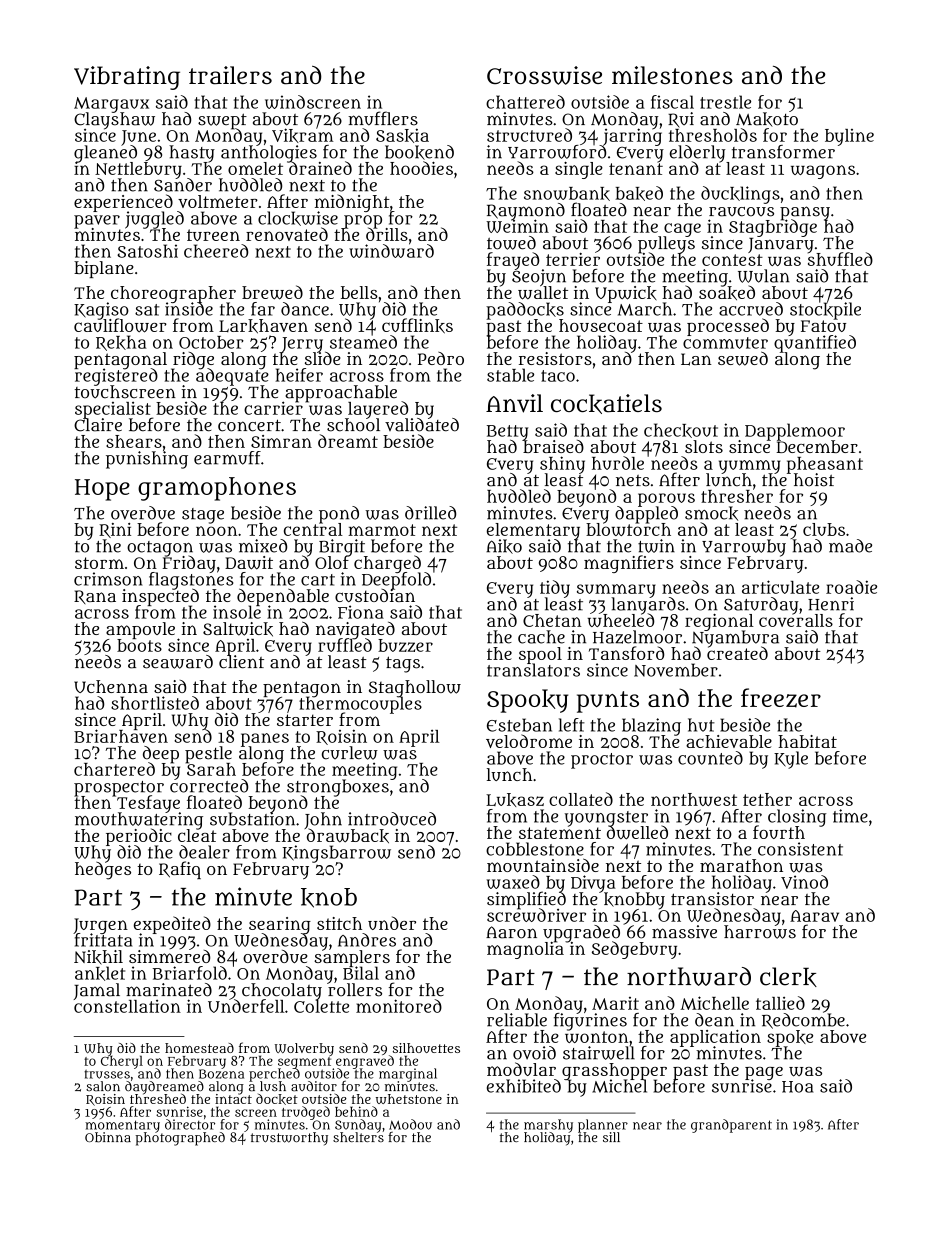 This screenshot has height=1233, width=952. I want to click on homestead, so click(199, 1048).
